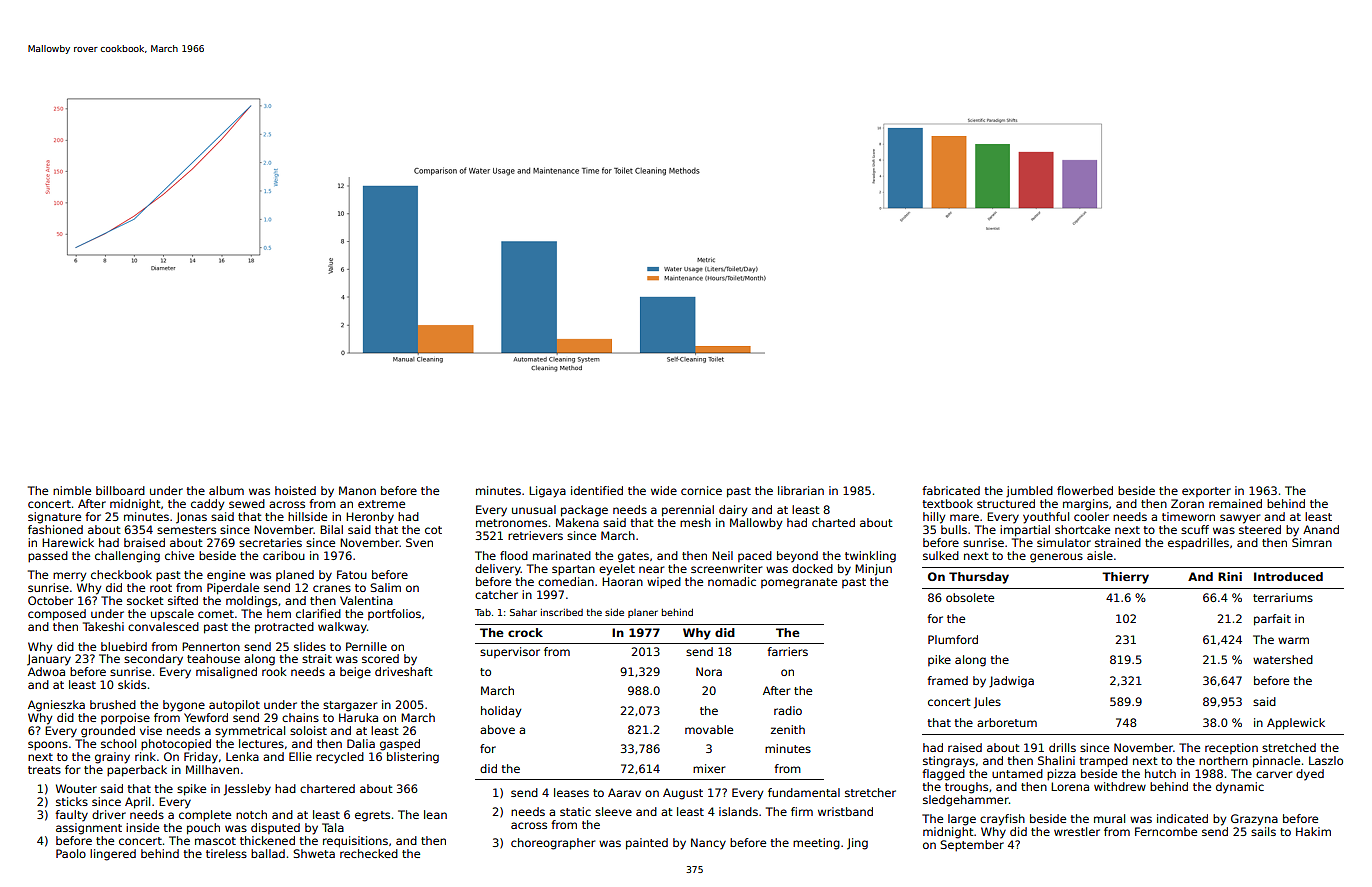  I want to click on Applewick, so click(1296, 724).
